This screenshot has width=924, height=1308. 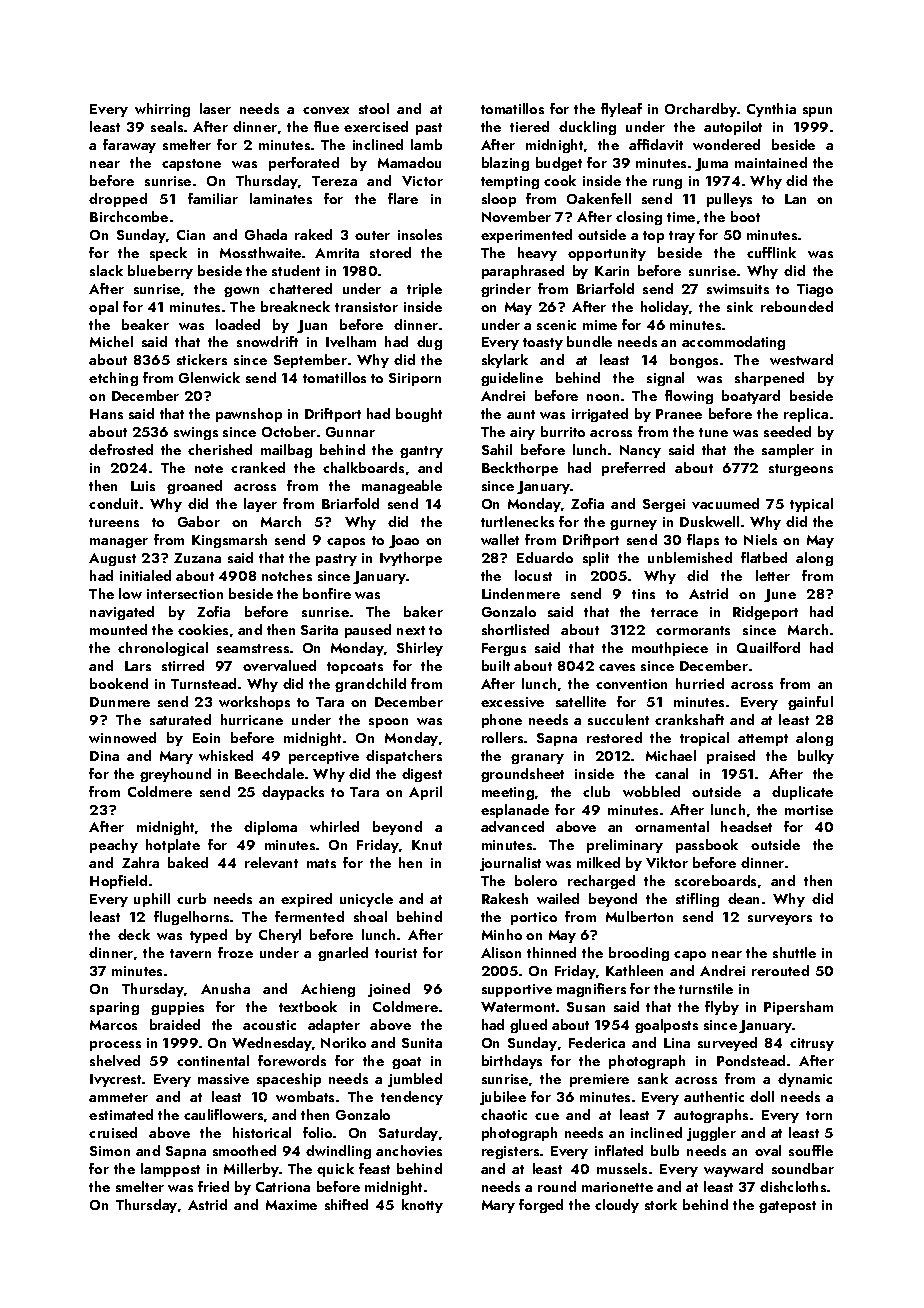 What do you see at coordinates (517, 521) in the screenshot?
I see `turtlenecks` at bounding box center [517, 521].
